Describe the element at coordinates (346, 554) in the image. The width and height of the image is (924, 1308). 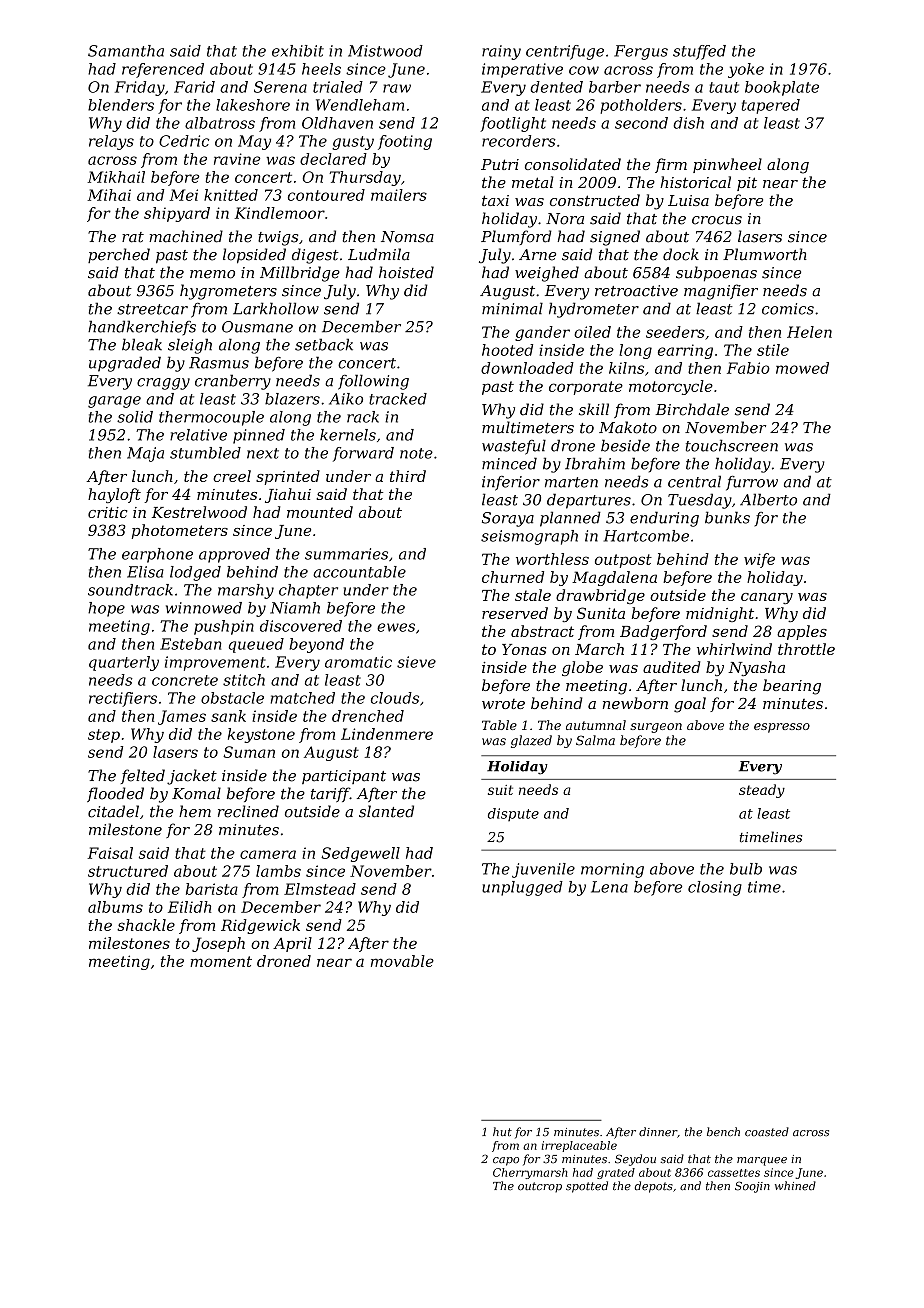
I see `summaries` at that location.
